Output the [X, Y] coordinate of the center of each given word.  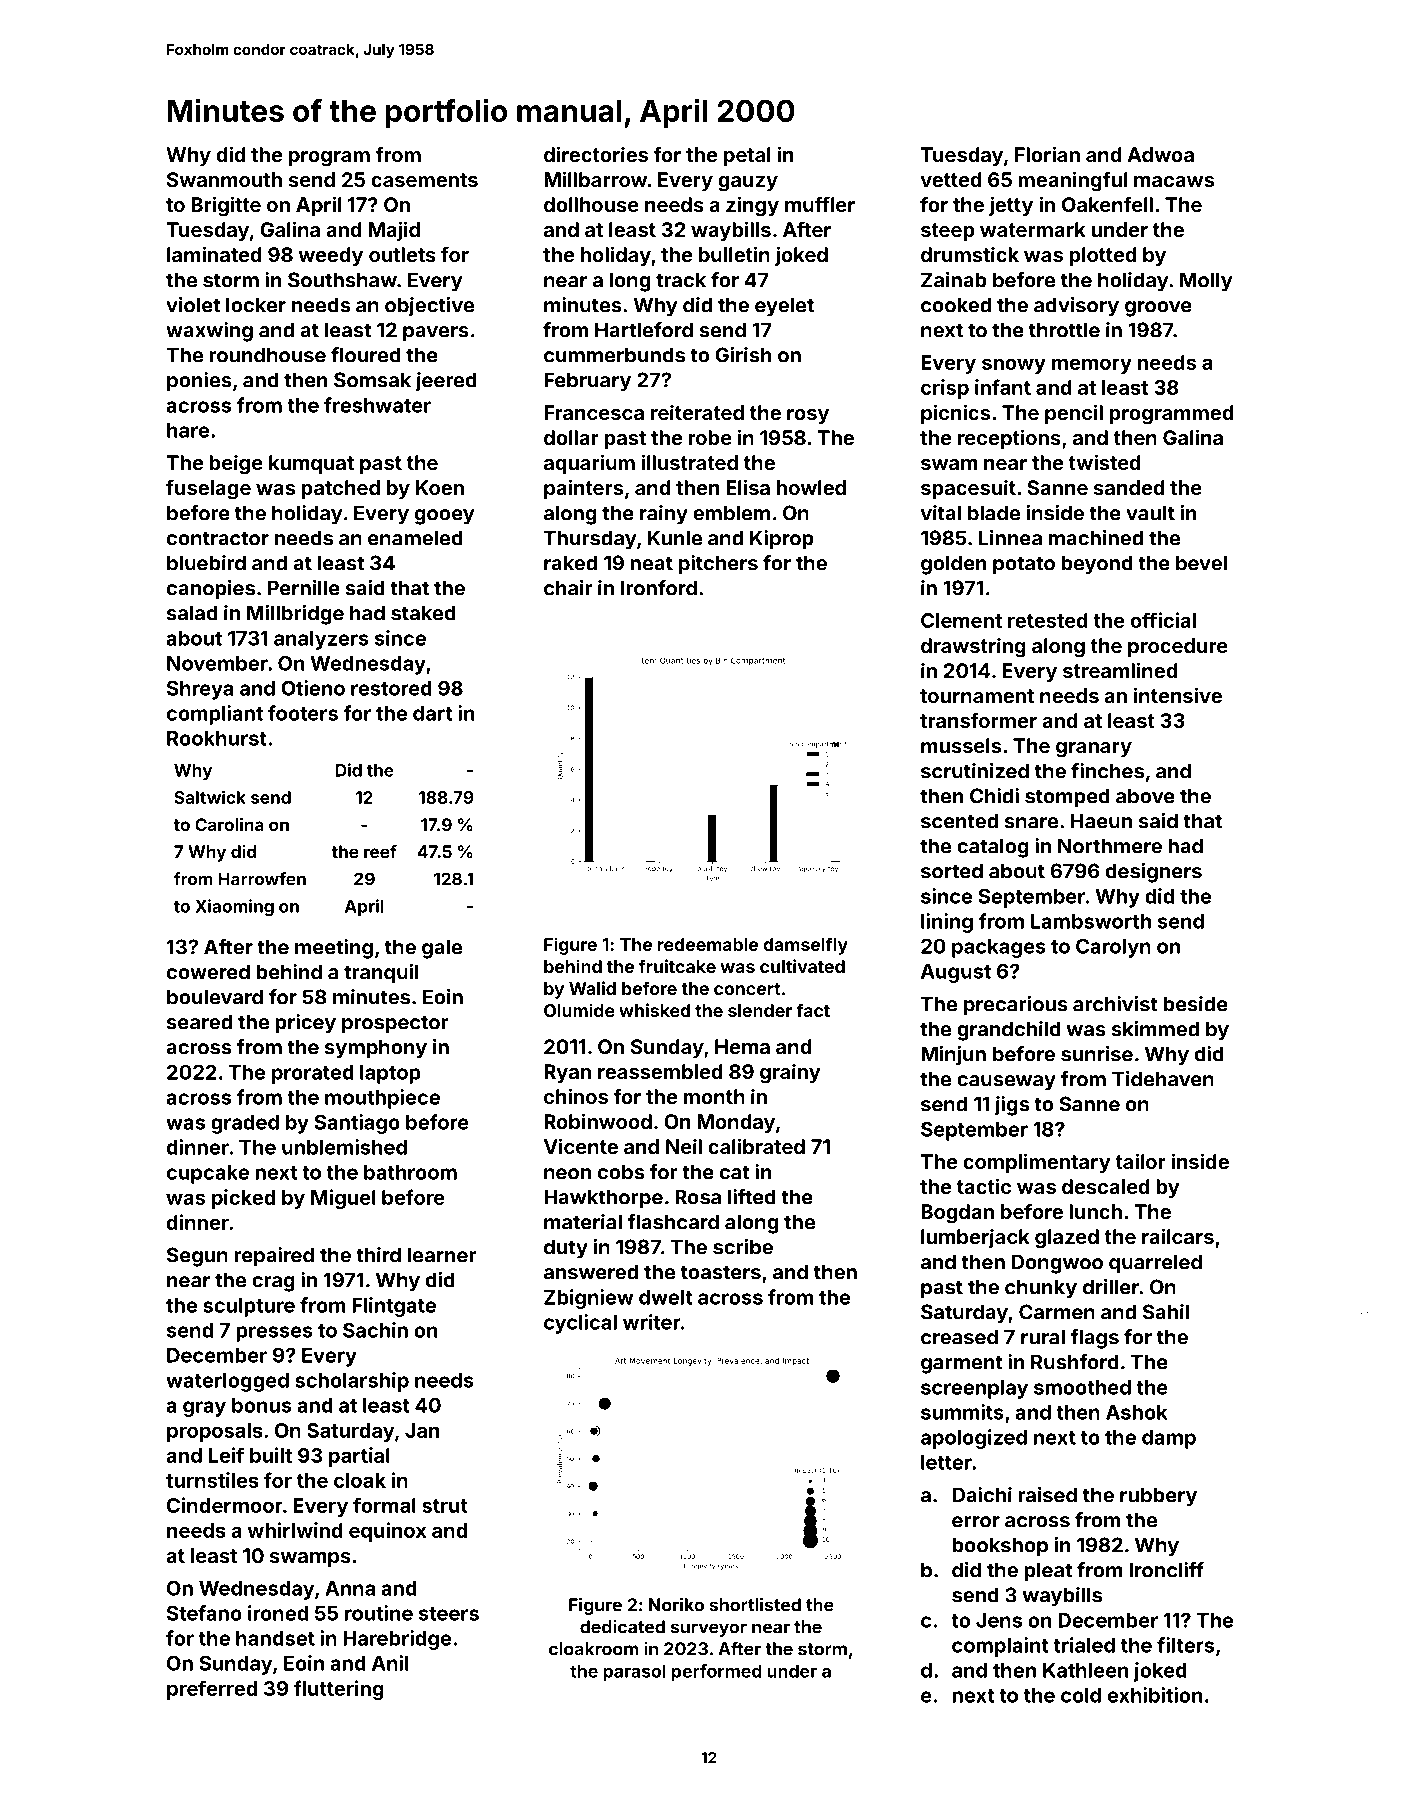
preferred [212, 1690]
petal [747, 156]
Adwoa [1160, 154]
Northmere [1110, 846]
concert [747, 989]
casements [424, 180]
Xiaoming [234, 907]
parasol [634, 1672]
